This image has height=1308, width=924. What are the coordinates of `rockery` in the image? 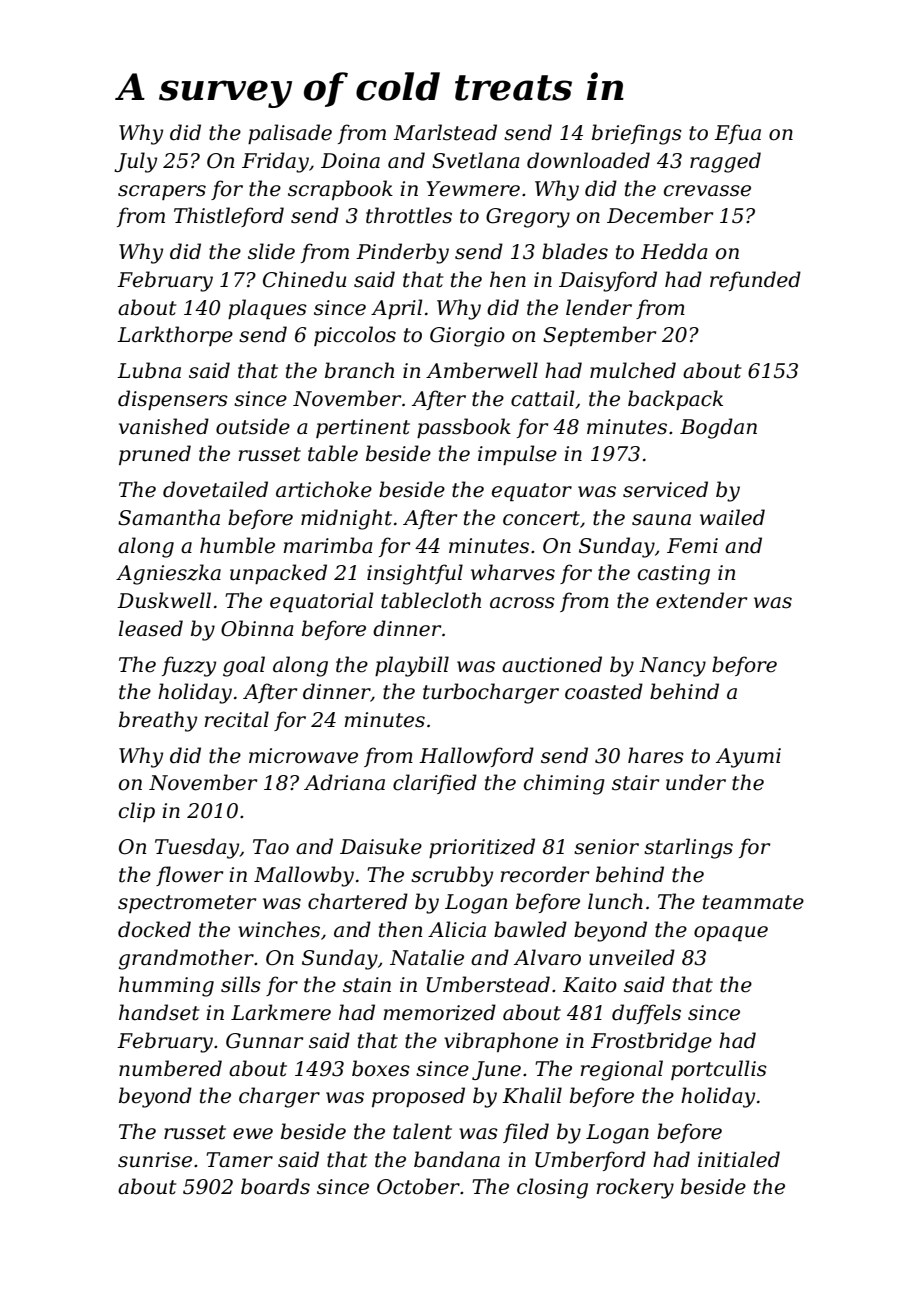 It's located at (635, 1188).
